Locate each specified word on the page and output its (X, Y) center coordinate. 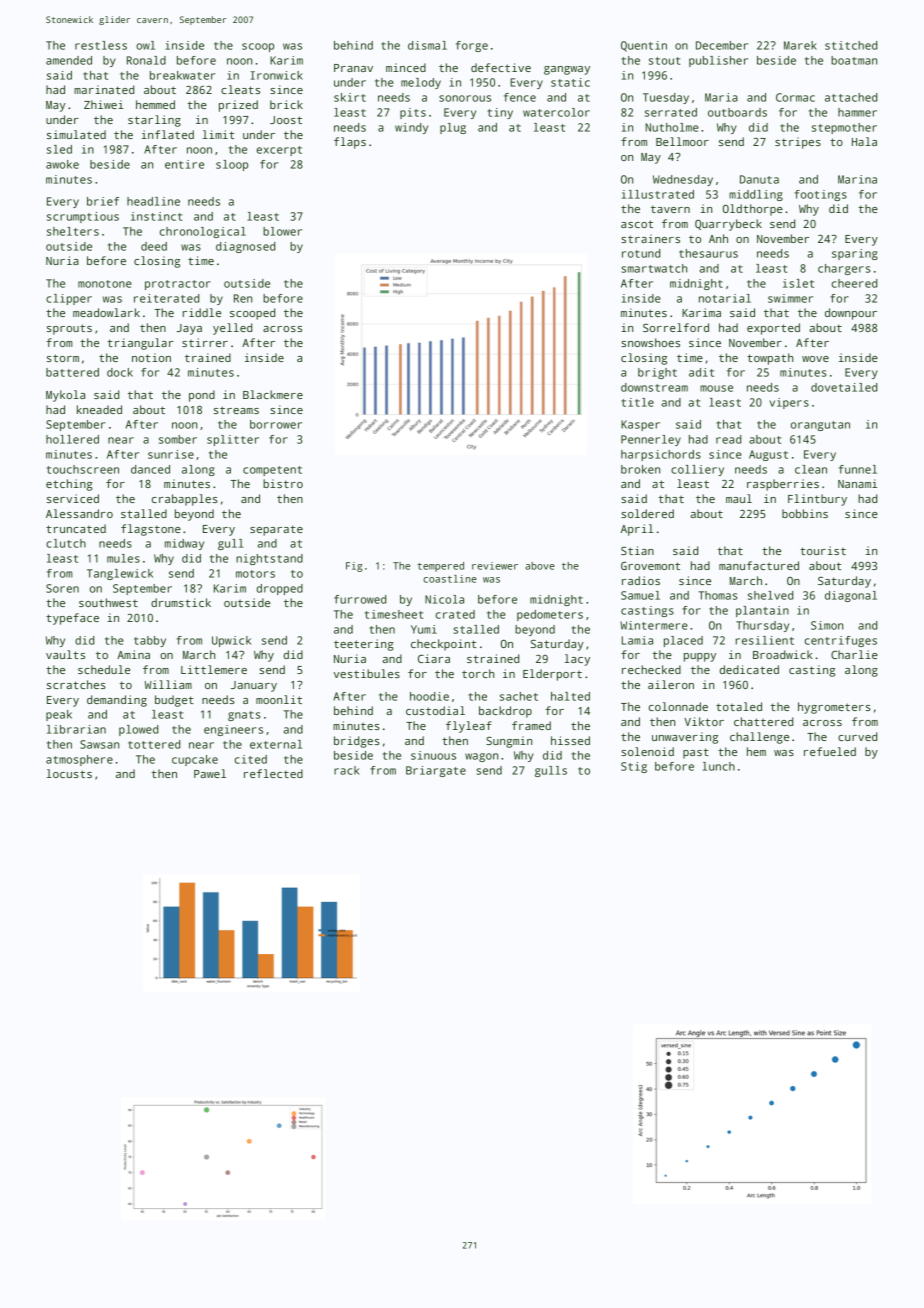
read (728, 439)
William (168, 684)
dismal (427, 45)
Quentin (644, 46)
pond (202, 396)
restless (101, 45)
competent (272, 471)
